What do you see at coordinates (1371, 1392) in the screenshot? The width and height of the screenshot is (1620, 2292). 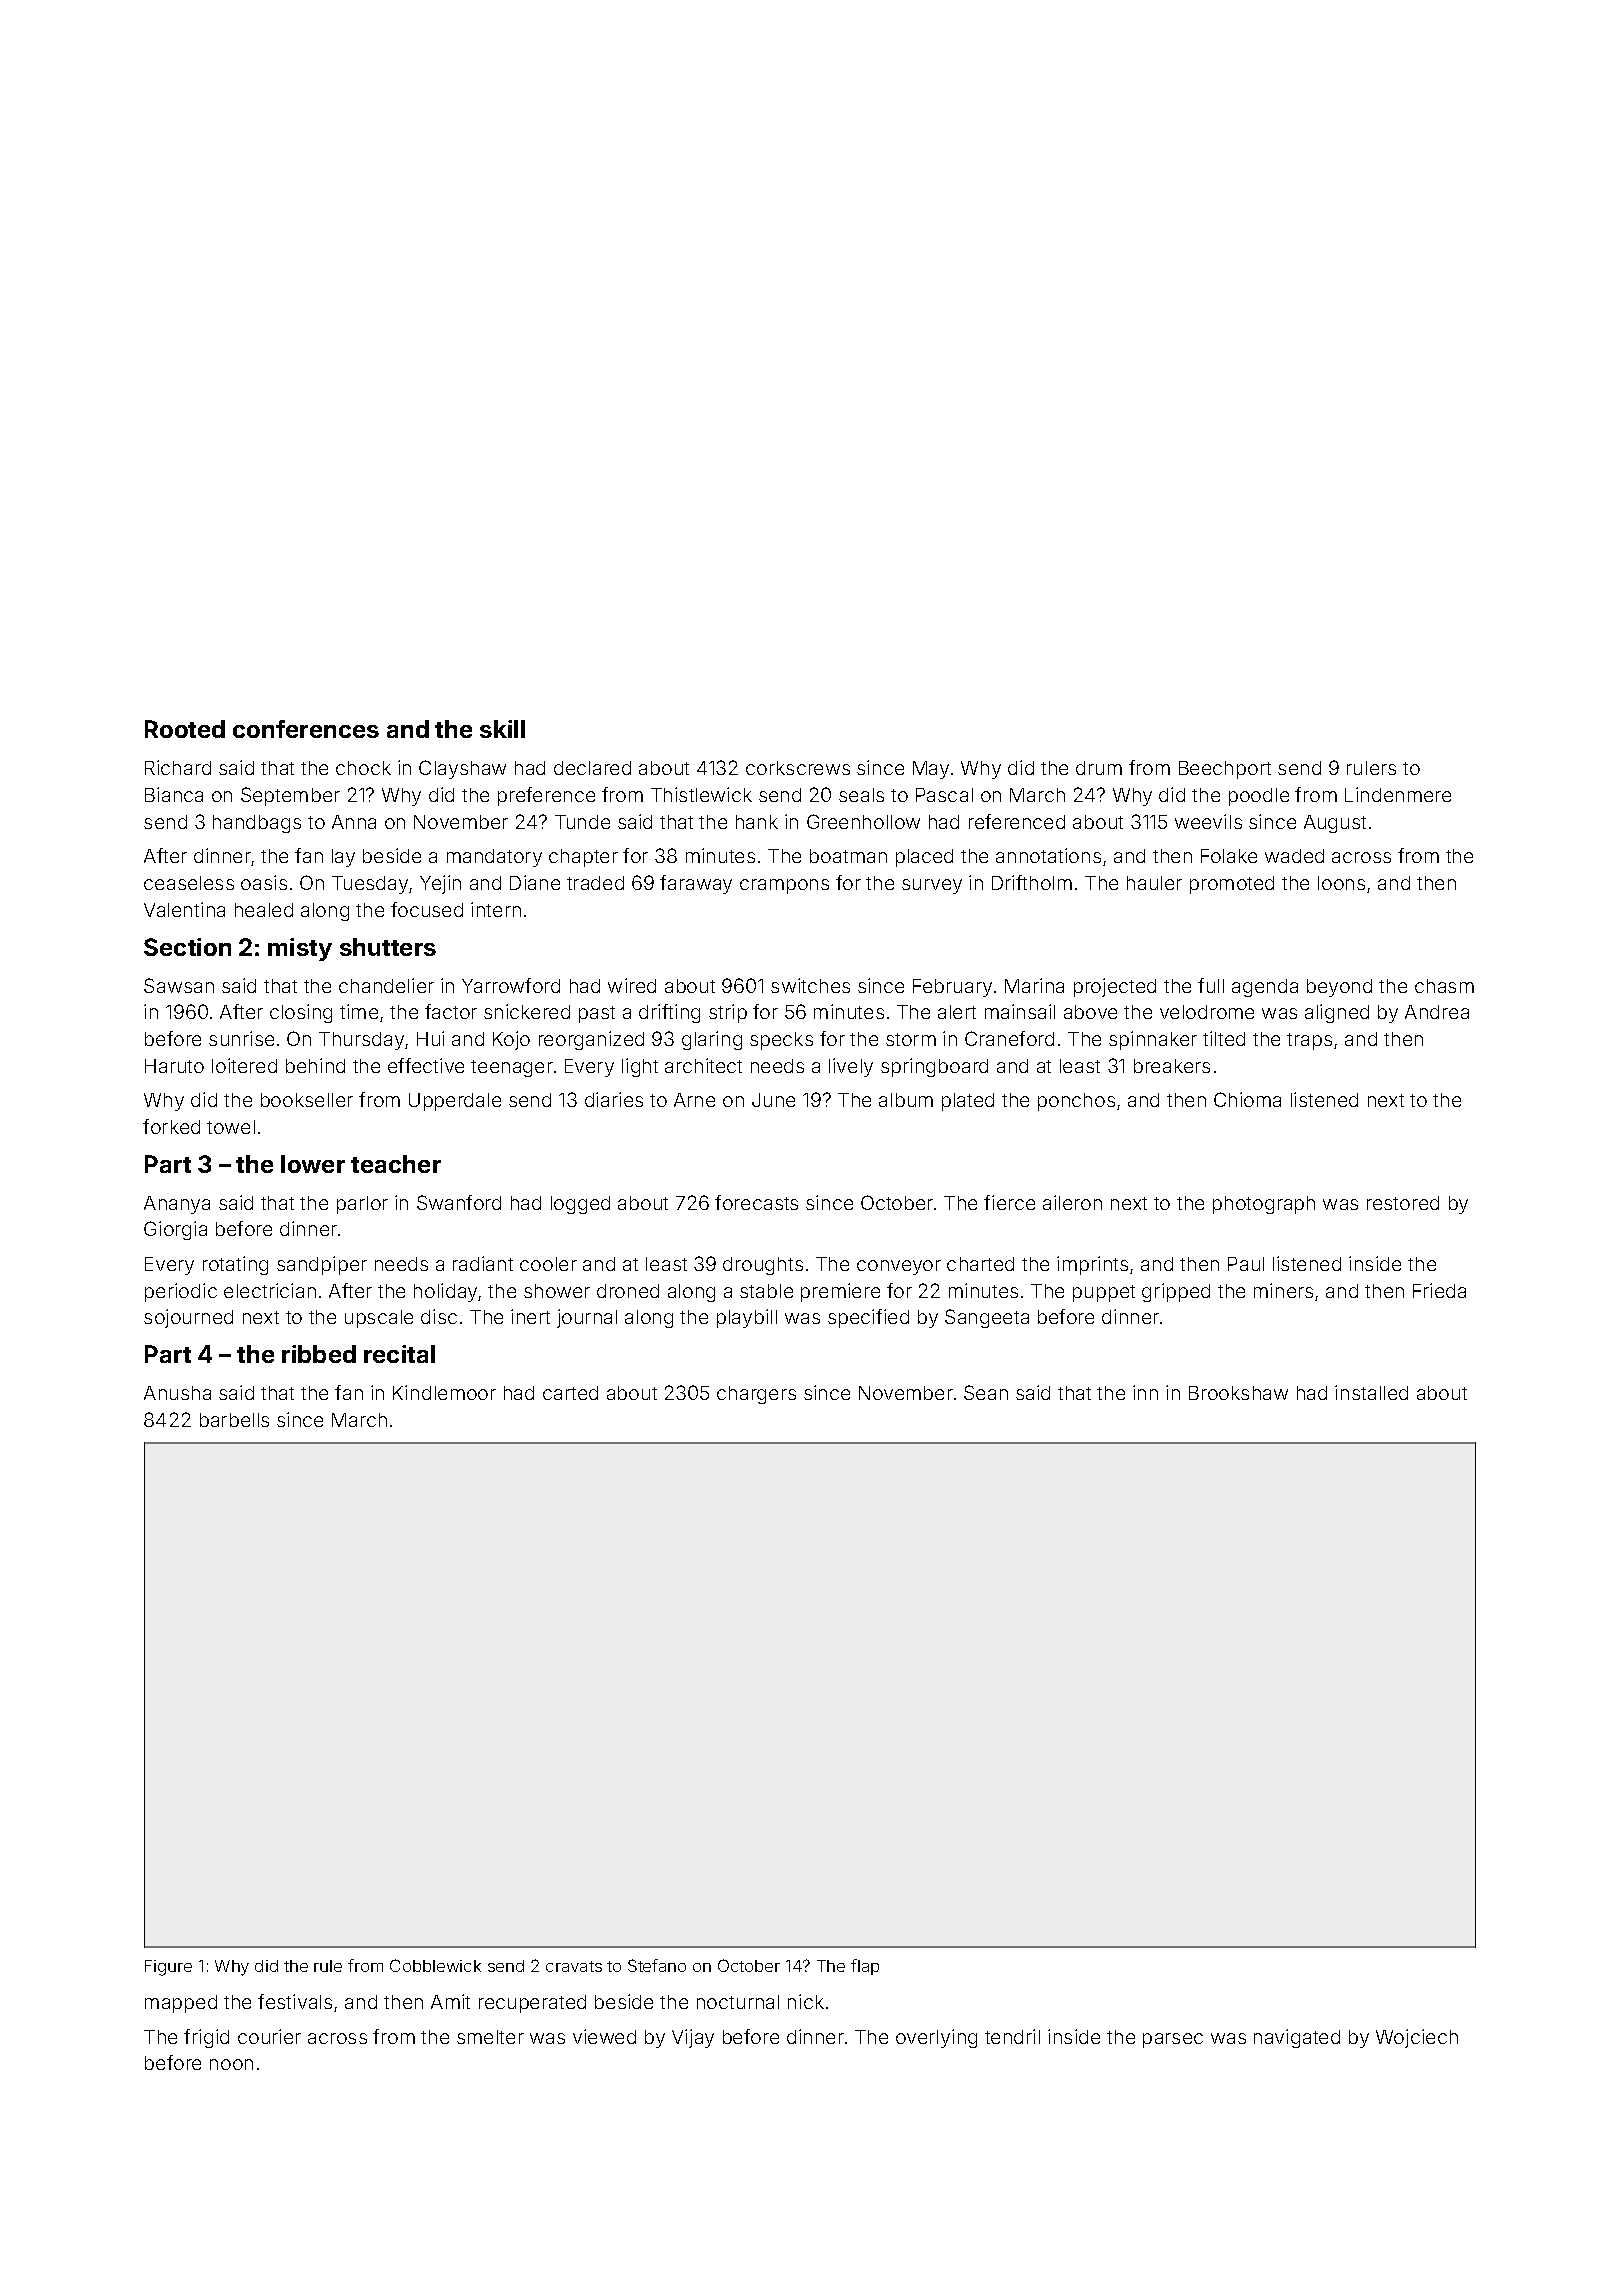 I see `installed` at bounding box center [1371, 1392].
